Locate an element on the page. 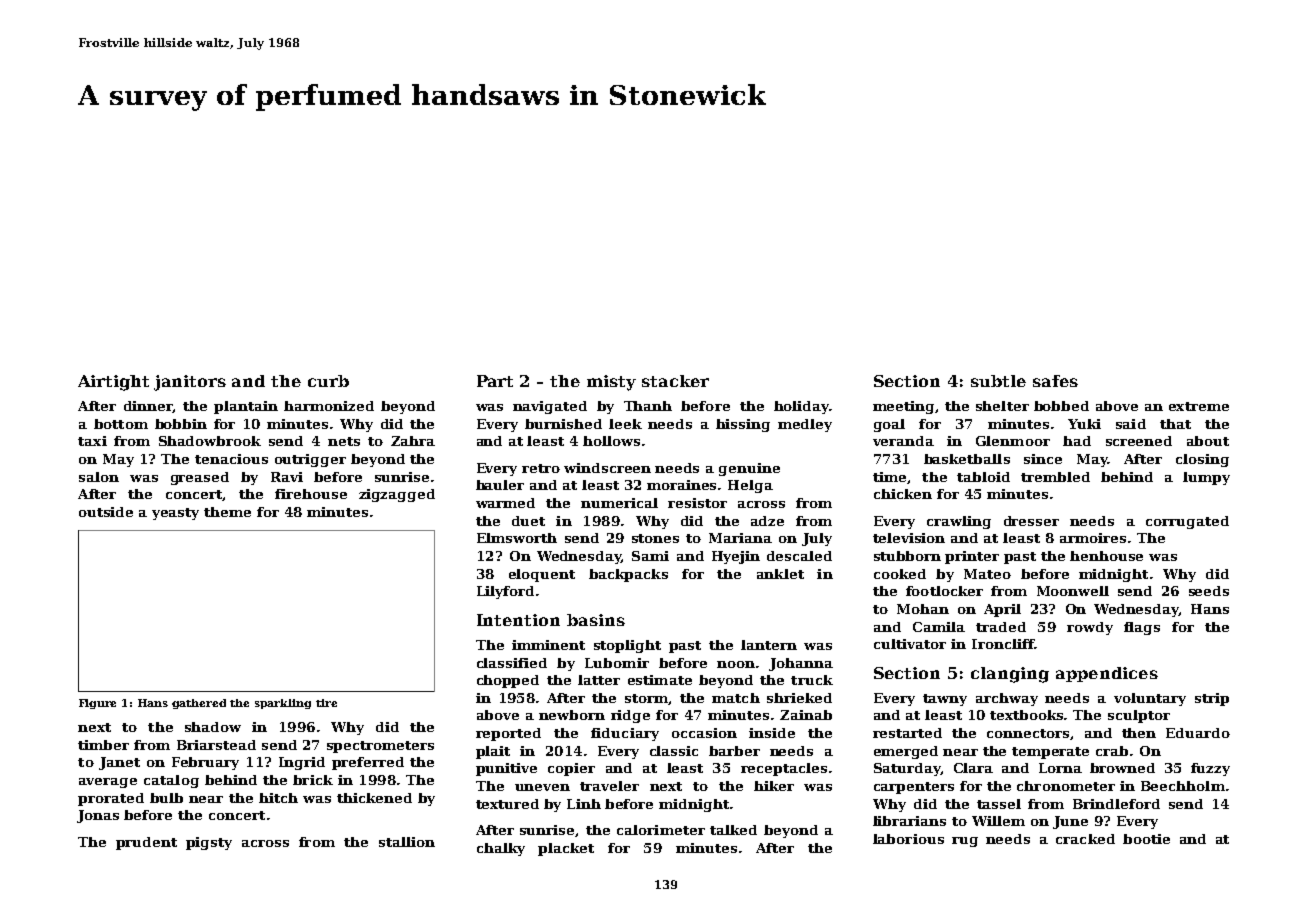  theme is located at coordinates (227, 512).
